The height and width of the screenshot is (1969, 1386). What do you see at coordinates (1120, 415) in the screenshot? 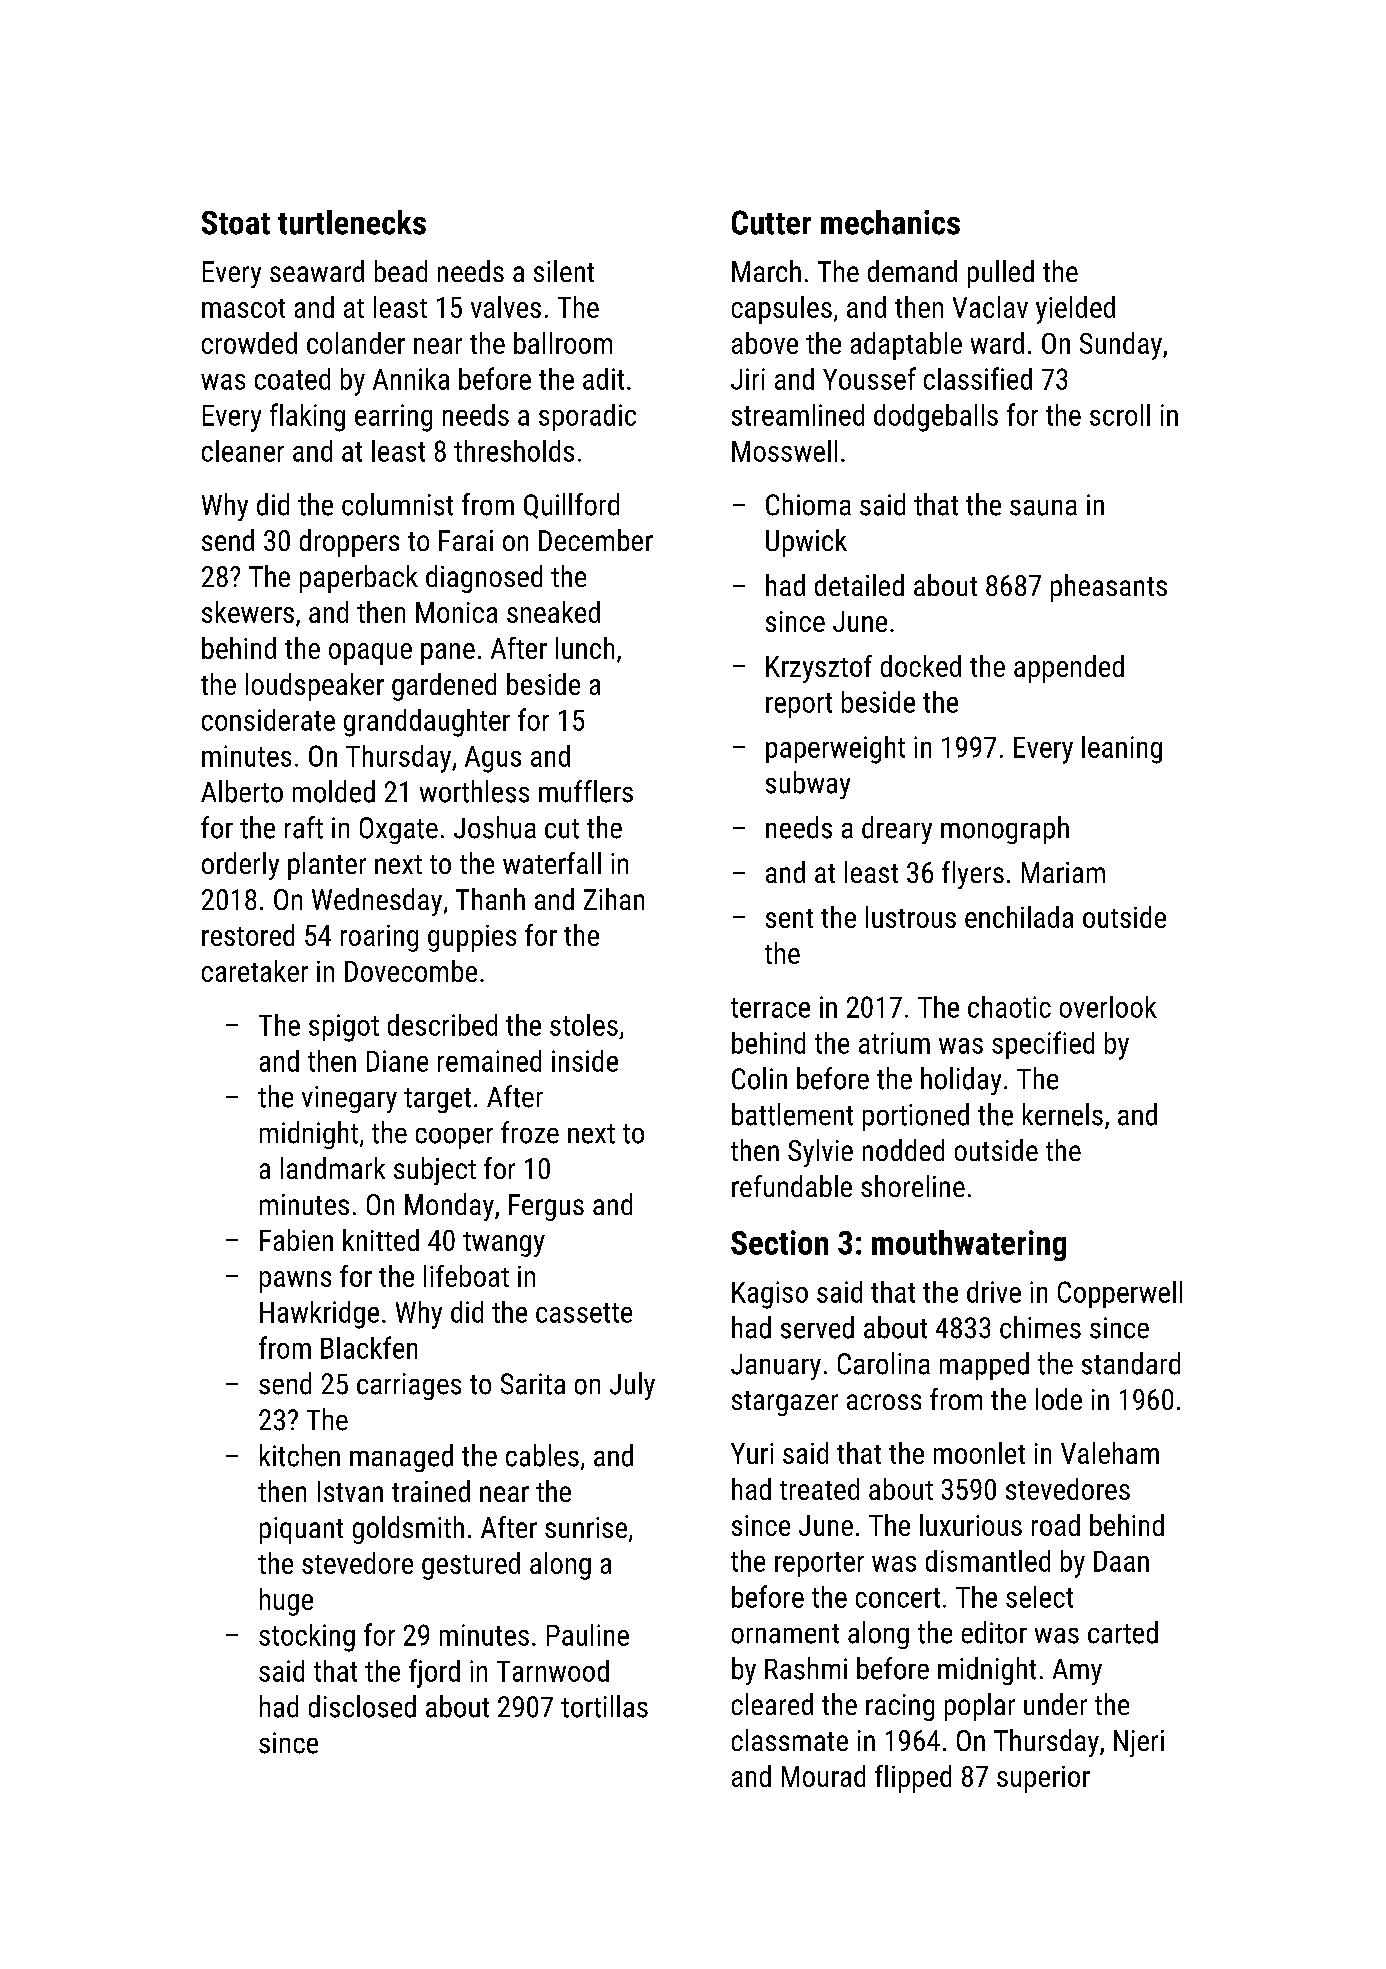
I see `scroll` at bounding box center [1120, 415].
